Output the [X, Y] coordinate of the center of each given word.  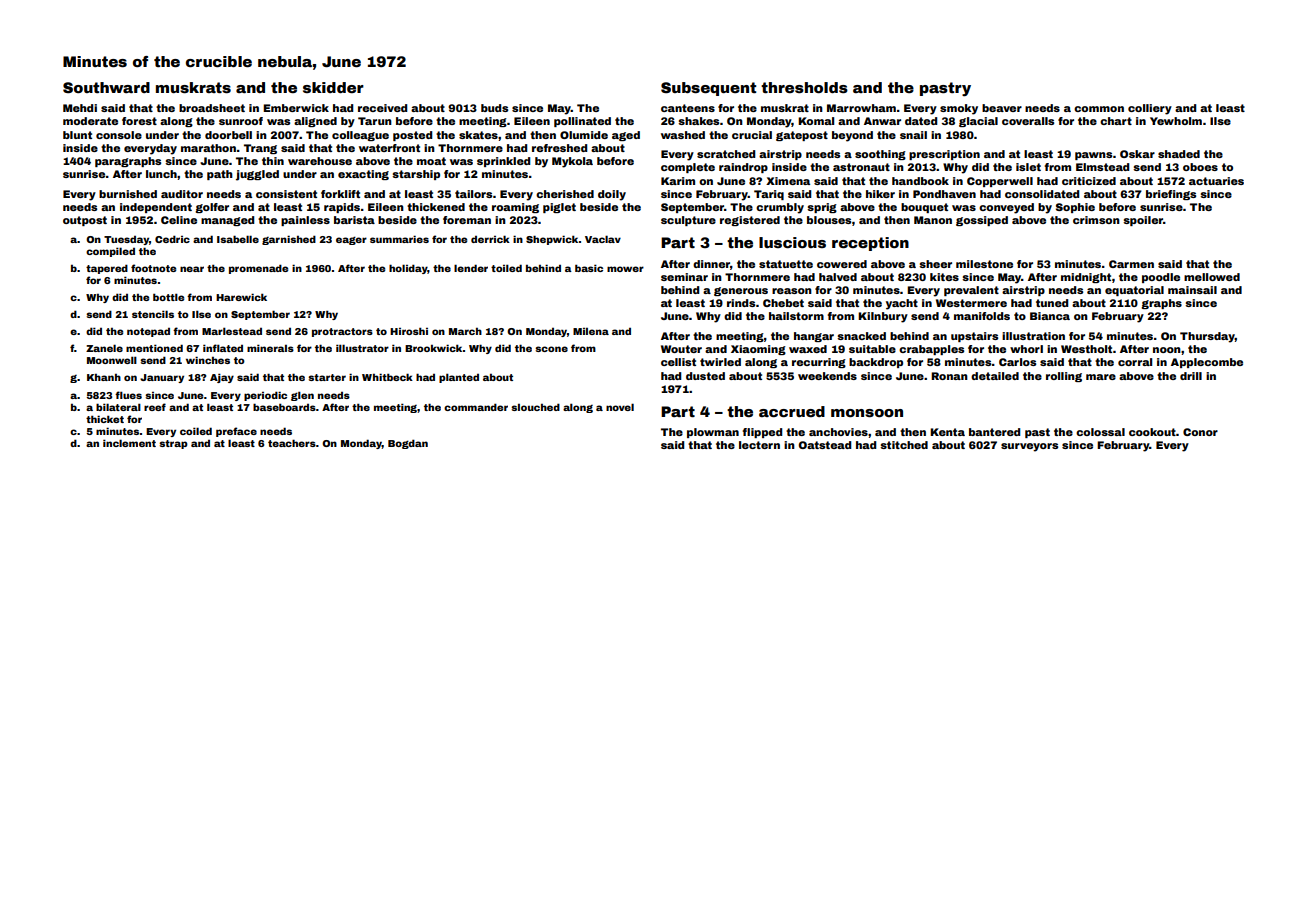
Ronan [949, 376]
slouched [535, 407]
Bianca [1050, 316]
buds [494, 108]
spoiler [1143, 221]
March [465, 331]
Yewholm [1176, 121]
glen [302, 396]
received [382, 108]
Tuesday [126, 240]
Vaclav [603, 239]
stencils [153, 314]
